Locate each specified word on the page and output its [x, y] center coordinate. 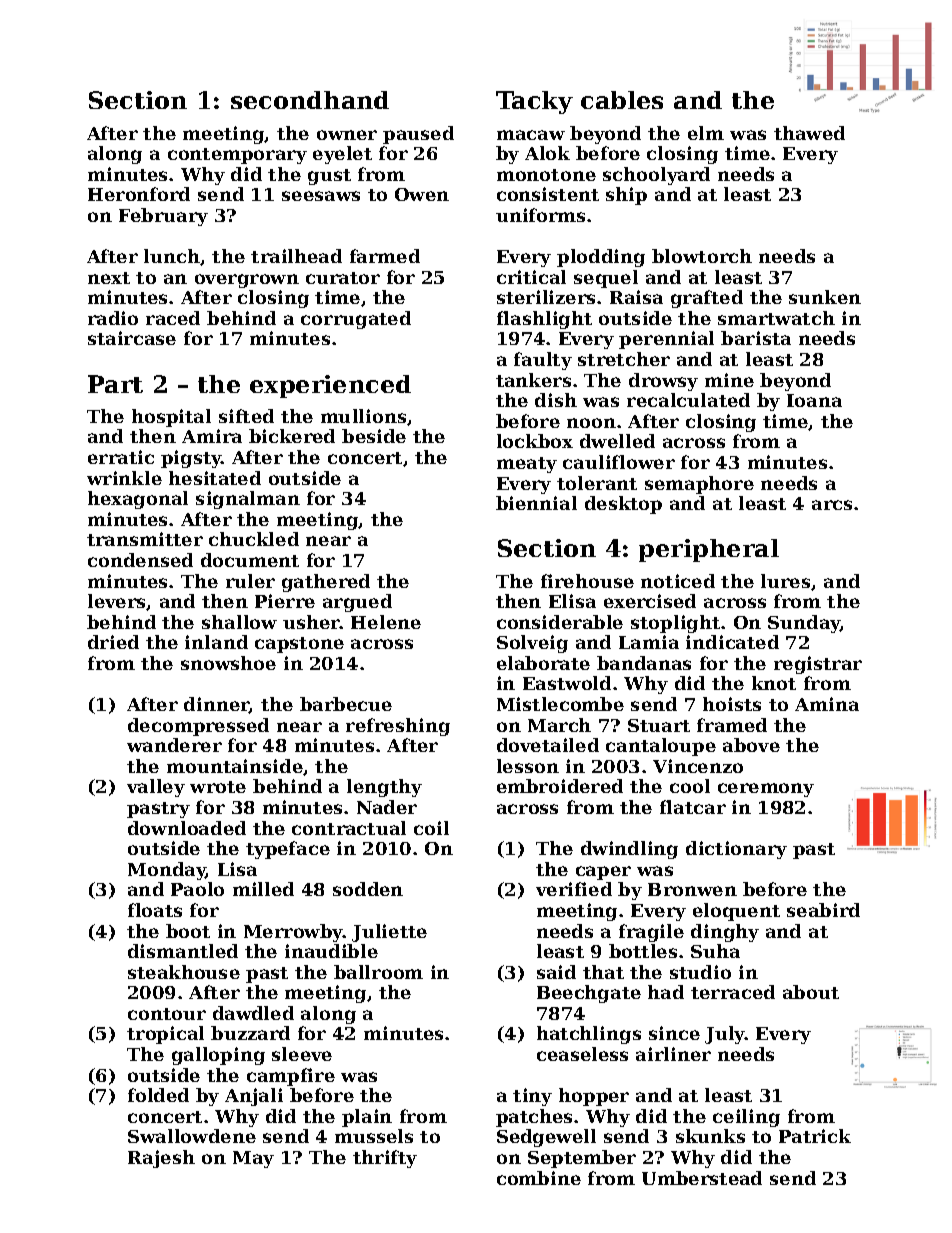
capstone [299, 645]
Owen [422, 194]
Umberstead [702, 1178]
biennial [536, 503]
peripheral [709, 550]
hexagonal [138, 500]
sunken [825, 297]
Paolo [197, 889]
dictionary [736, 850]
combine [539, 1178]
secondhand [310, 100]
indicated [732, 642]
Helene [386, 622]
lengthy [384, 788]
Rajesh [161, 1159]
